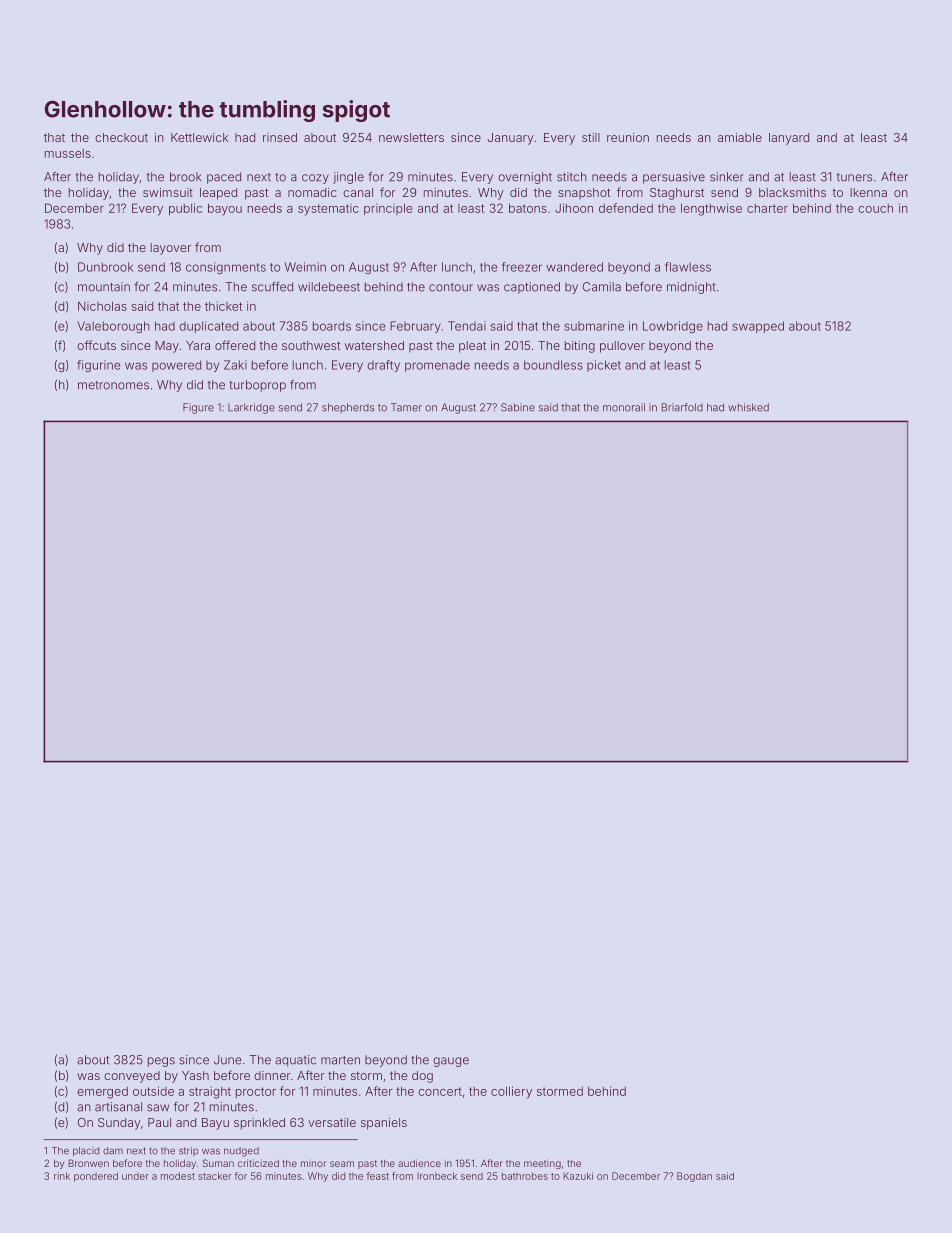 This screenshot has height=1233, width=952. I want to click on marten, so click(340, 1060).
